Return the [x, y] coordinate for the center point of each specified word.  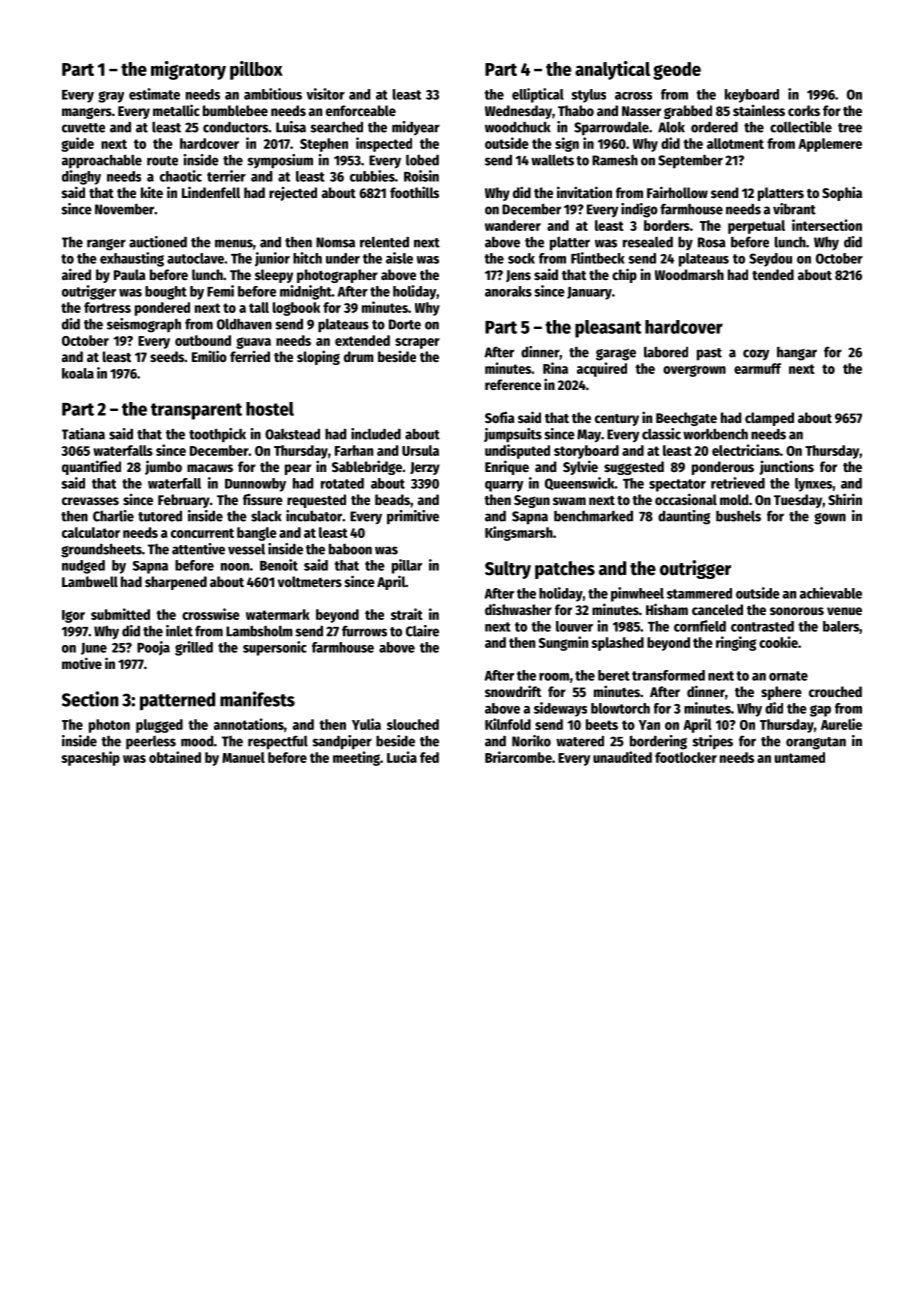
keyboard [752, 96]
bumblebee [235, 110]
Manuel [243, 757]
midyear [416, 128]
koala [78, 373]
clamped [769, 419]
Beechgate [686, 419]
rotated [342, 483]
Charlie [113, 516]
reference [513, 384]
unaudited [622, 757]
